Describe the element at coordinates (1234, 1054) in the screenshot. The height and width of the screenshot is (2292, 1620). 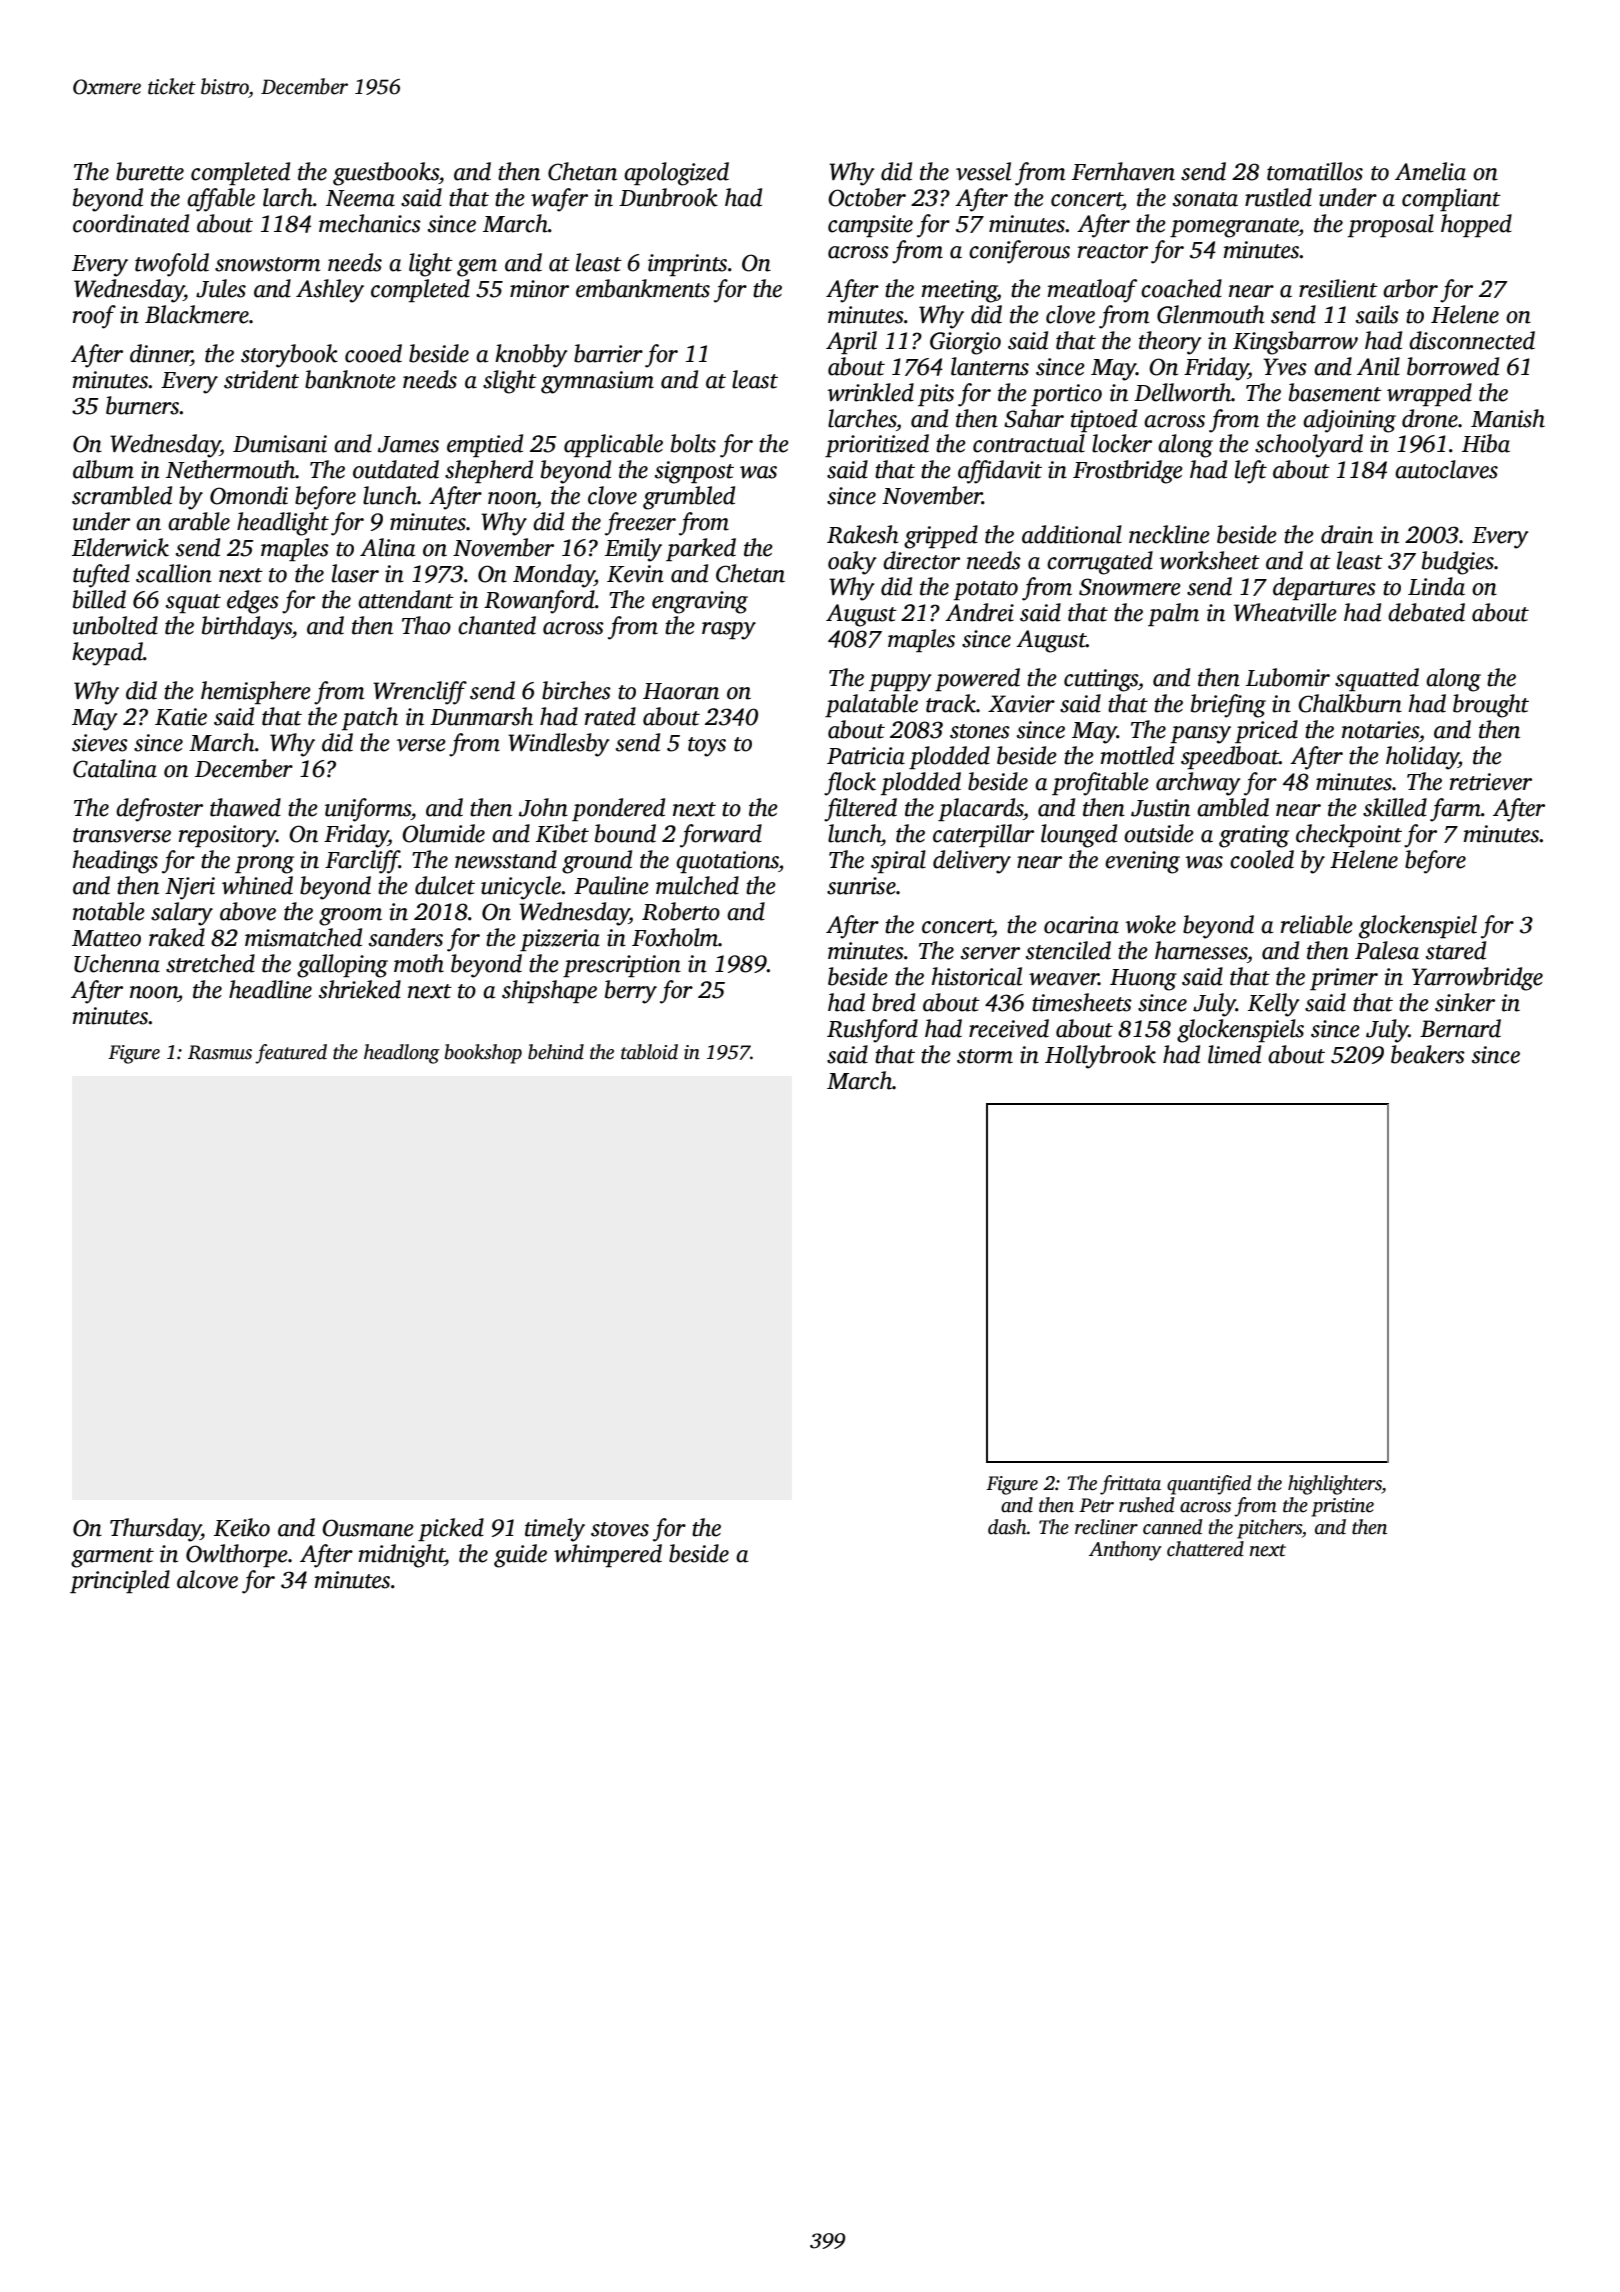
I see `limed` at that location.
